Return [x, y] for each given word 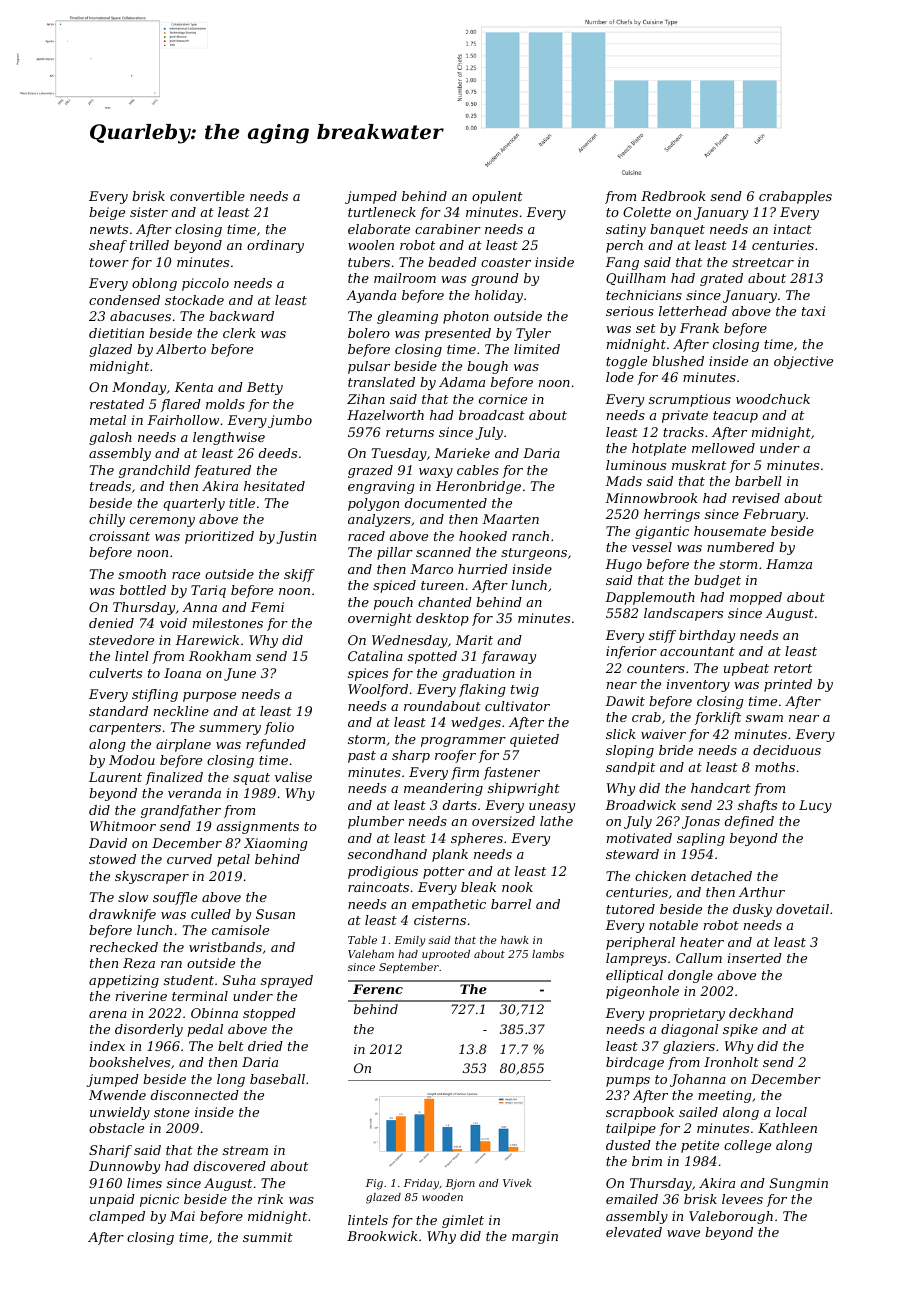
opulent [497, 197]
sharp [411, 756]
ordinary [275, 246]
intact [793, 229]
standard [118, 711]
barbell [758, 481]
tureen [442, 585]
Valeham [371, 954]
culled [211, 914]
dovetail [802, 909]
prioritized [219, 537]
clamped [117, 1217]
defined [749, 822]
